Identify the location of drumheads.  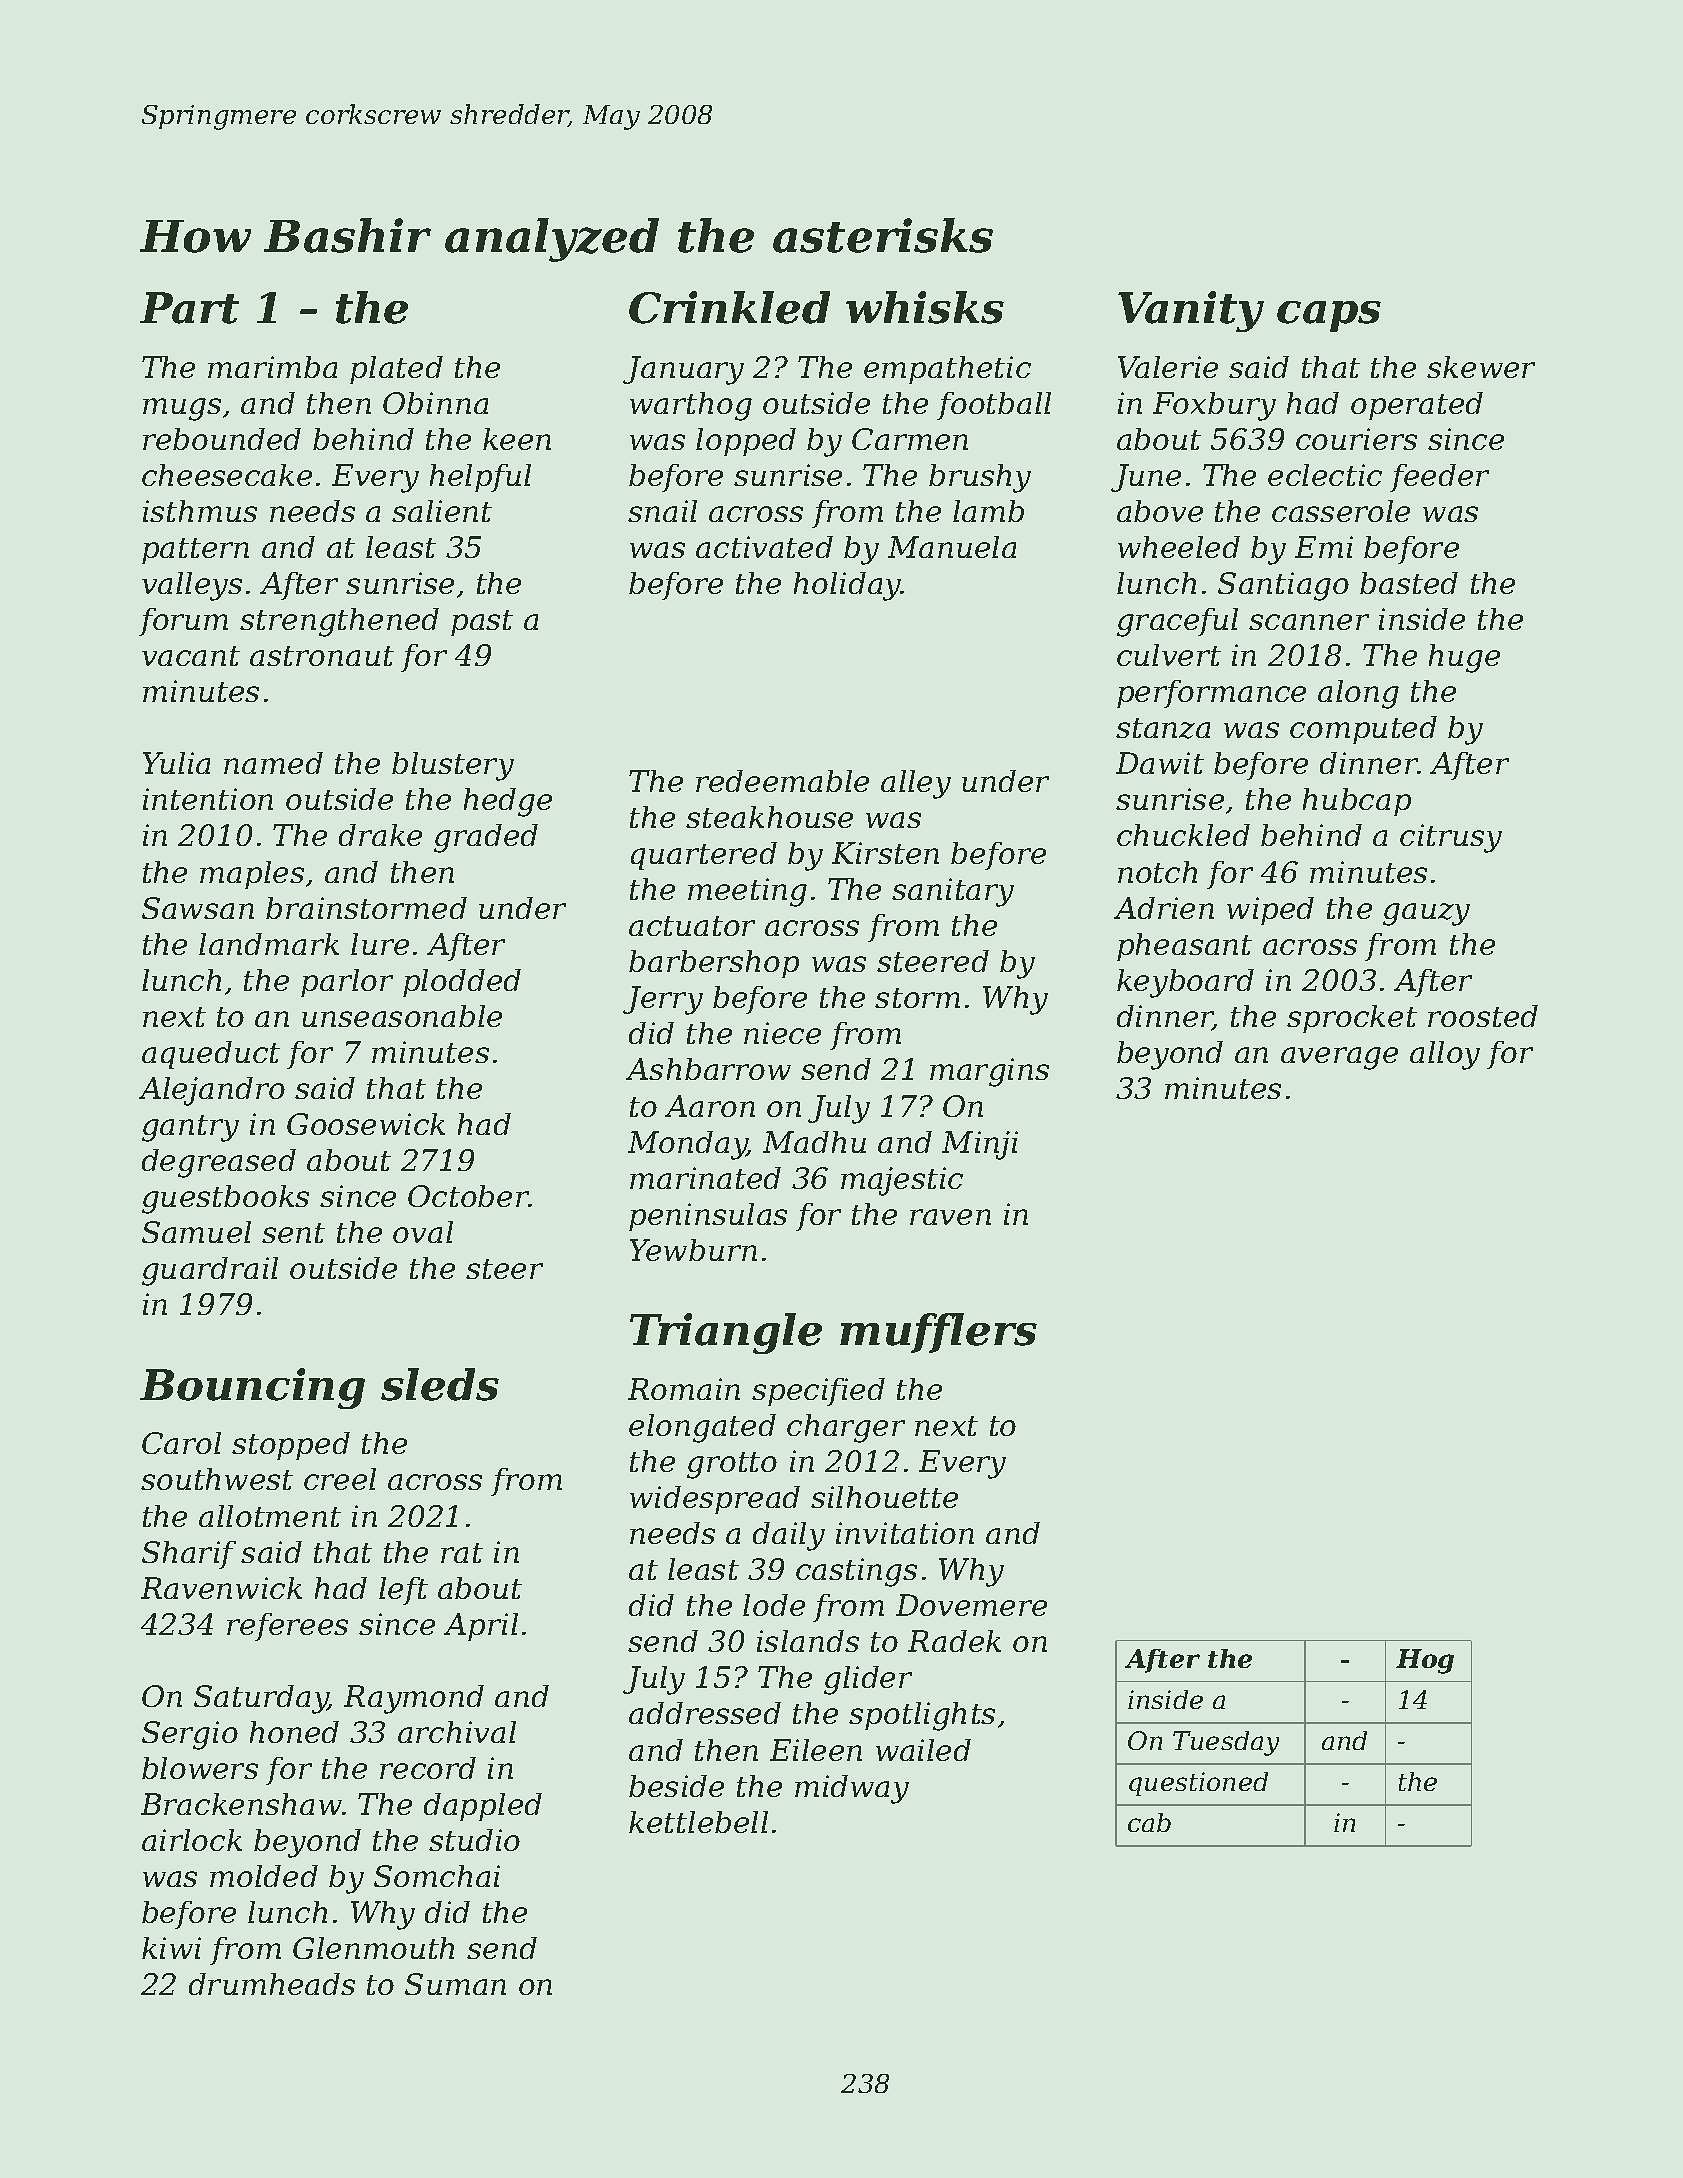
(272, 1984).
